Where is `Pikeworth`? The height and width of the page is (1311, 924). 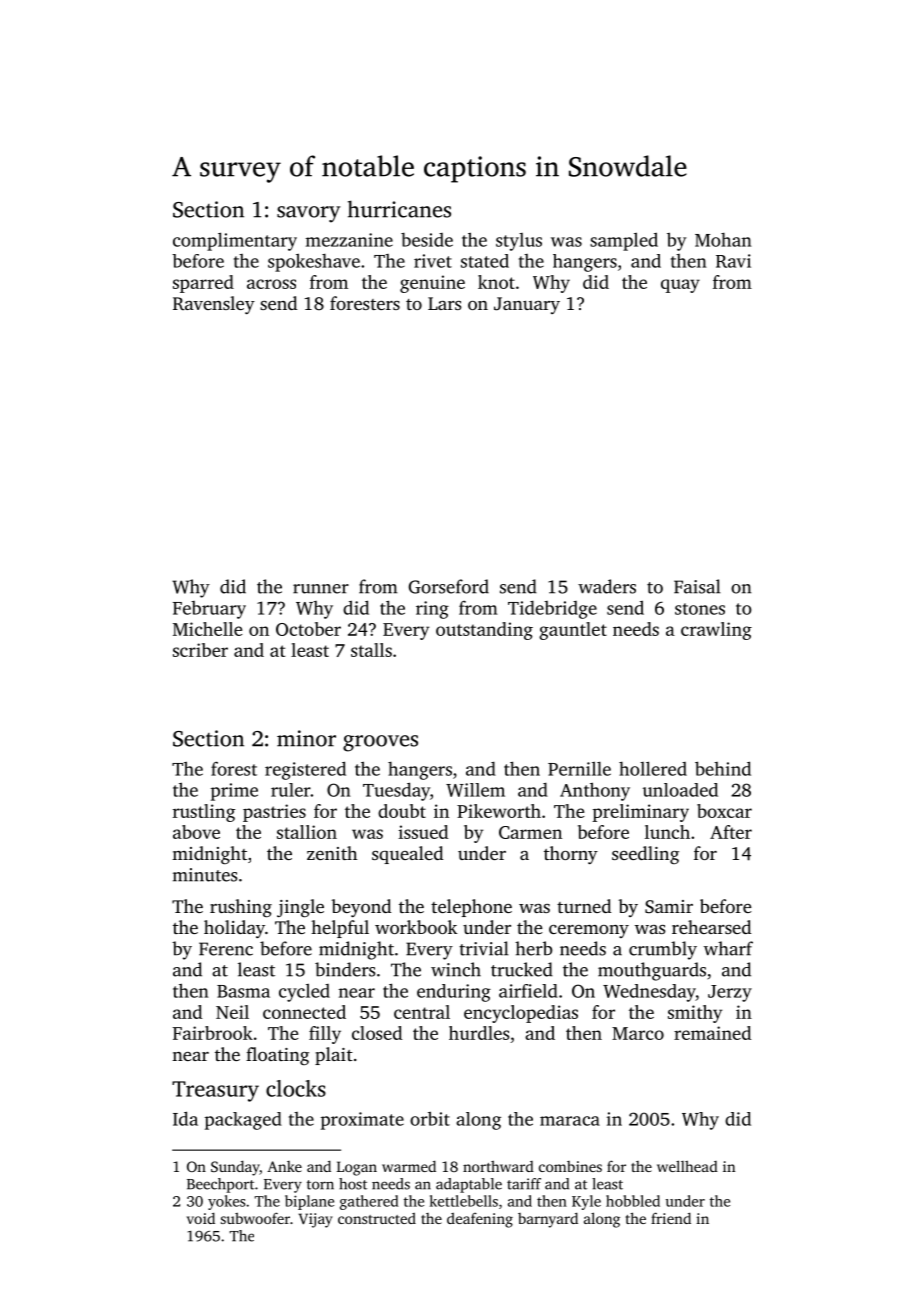 Pikeworth is located at coordinates (499, 811).
